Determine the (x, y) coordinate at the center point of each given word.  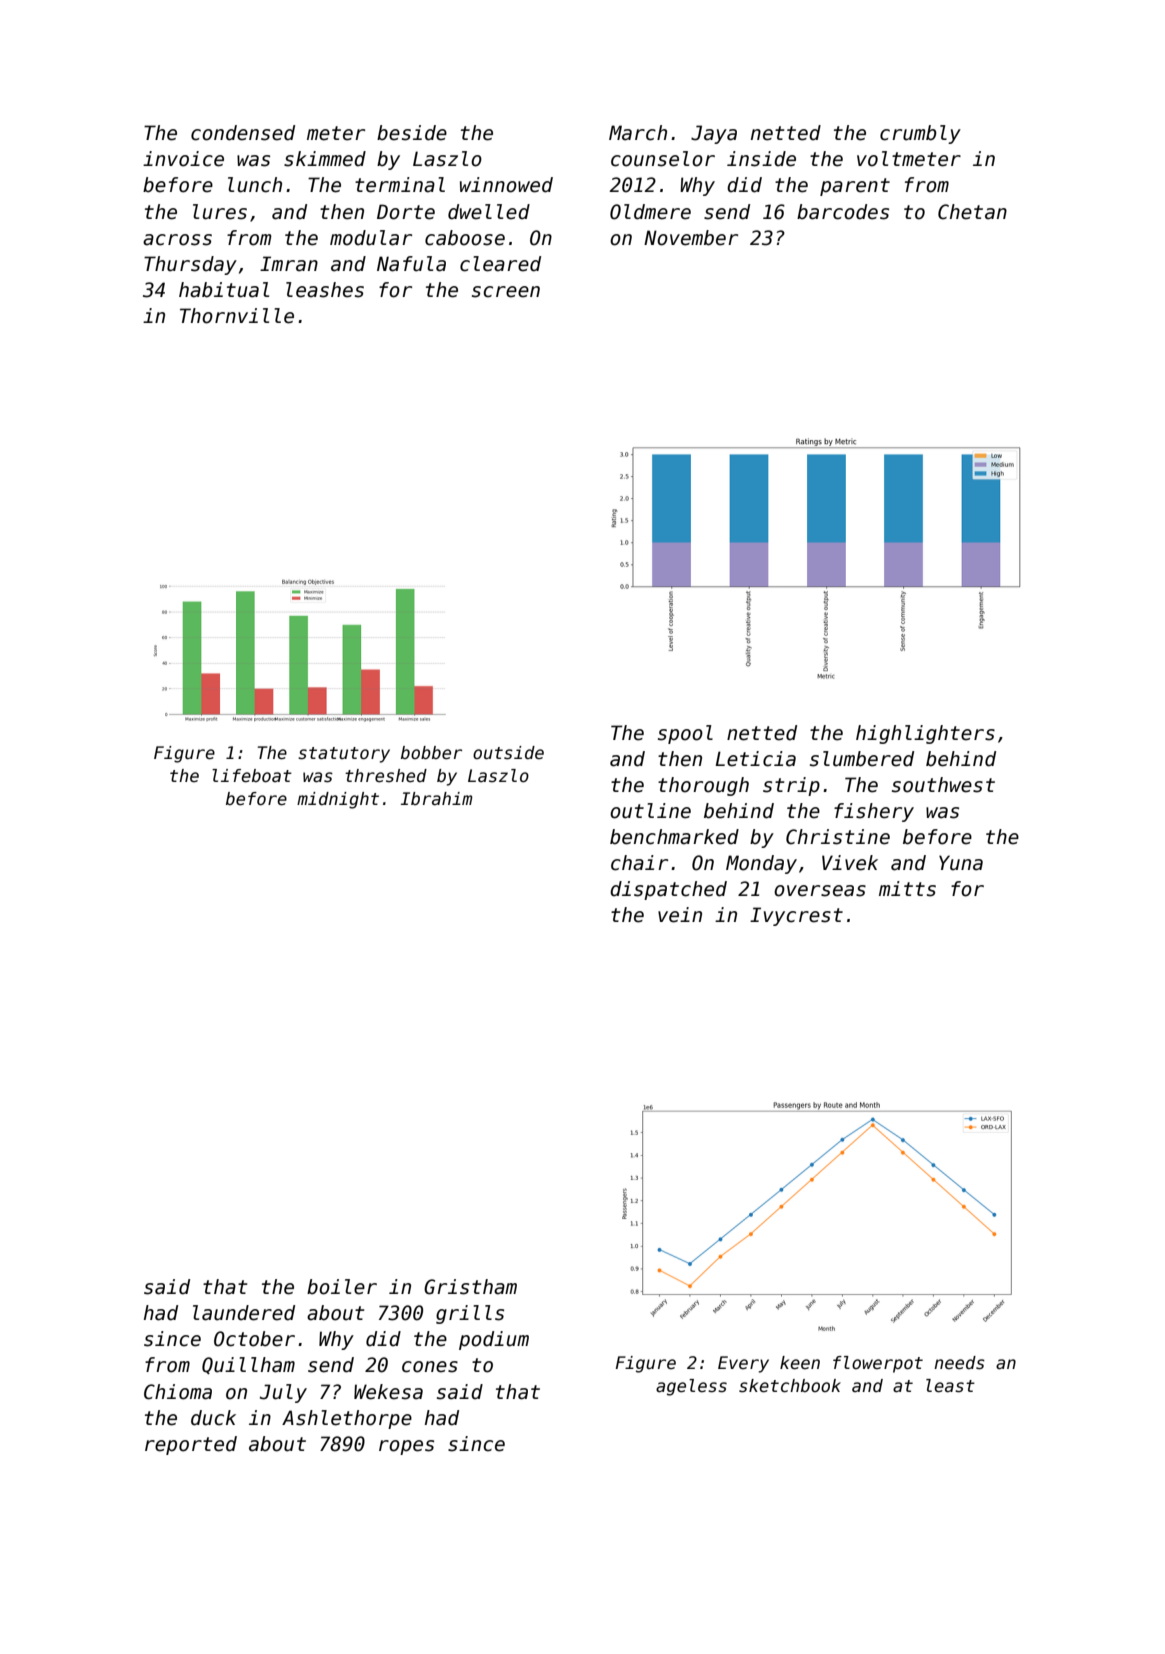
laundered (244, 1313)
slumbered (862, 759)
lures (220, 212)
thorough (703, 786)
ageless (691, 1387)
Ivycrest (796, 916)
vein (680, 915)
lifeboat (252, 776)
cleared (500, 264)
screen (506, 292)
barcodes (843, 212)
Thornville (237, 316)
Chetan (972, 212)
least (950, 1386)
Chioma (178, 1392)
